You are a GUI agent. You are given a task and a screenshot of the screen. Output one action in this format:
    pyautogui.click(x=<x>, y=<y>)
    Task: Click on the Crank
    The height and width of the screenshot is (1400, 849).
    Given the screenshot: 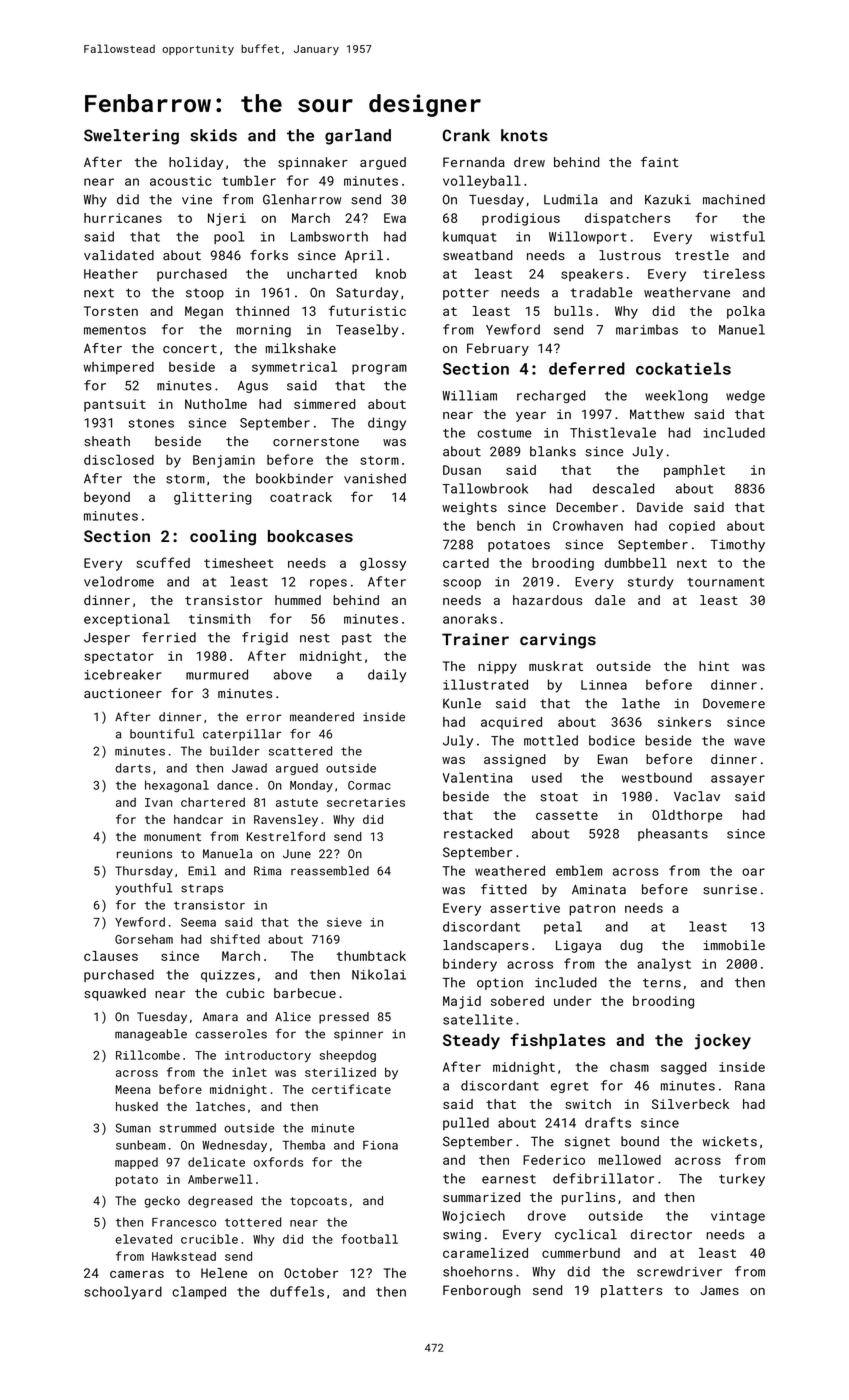 What is the action you would take?
    pyautogui.click(x=466, y=135)
